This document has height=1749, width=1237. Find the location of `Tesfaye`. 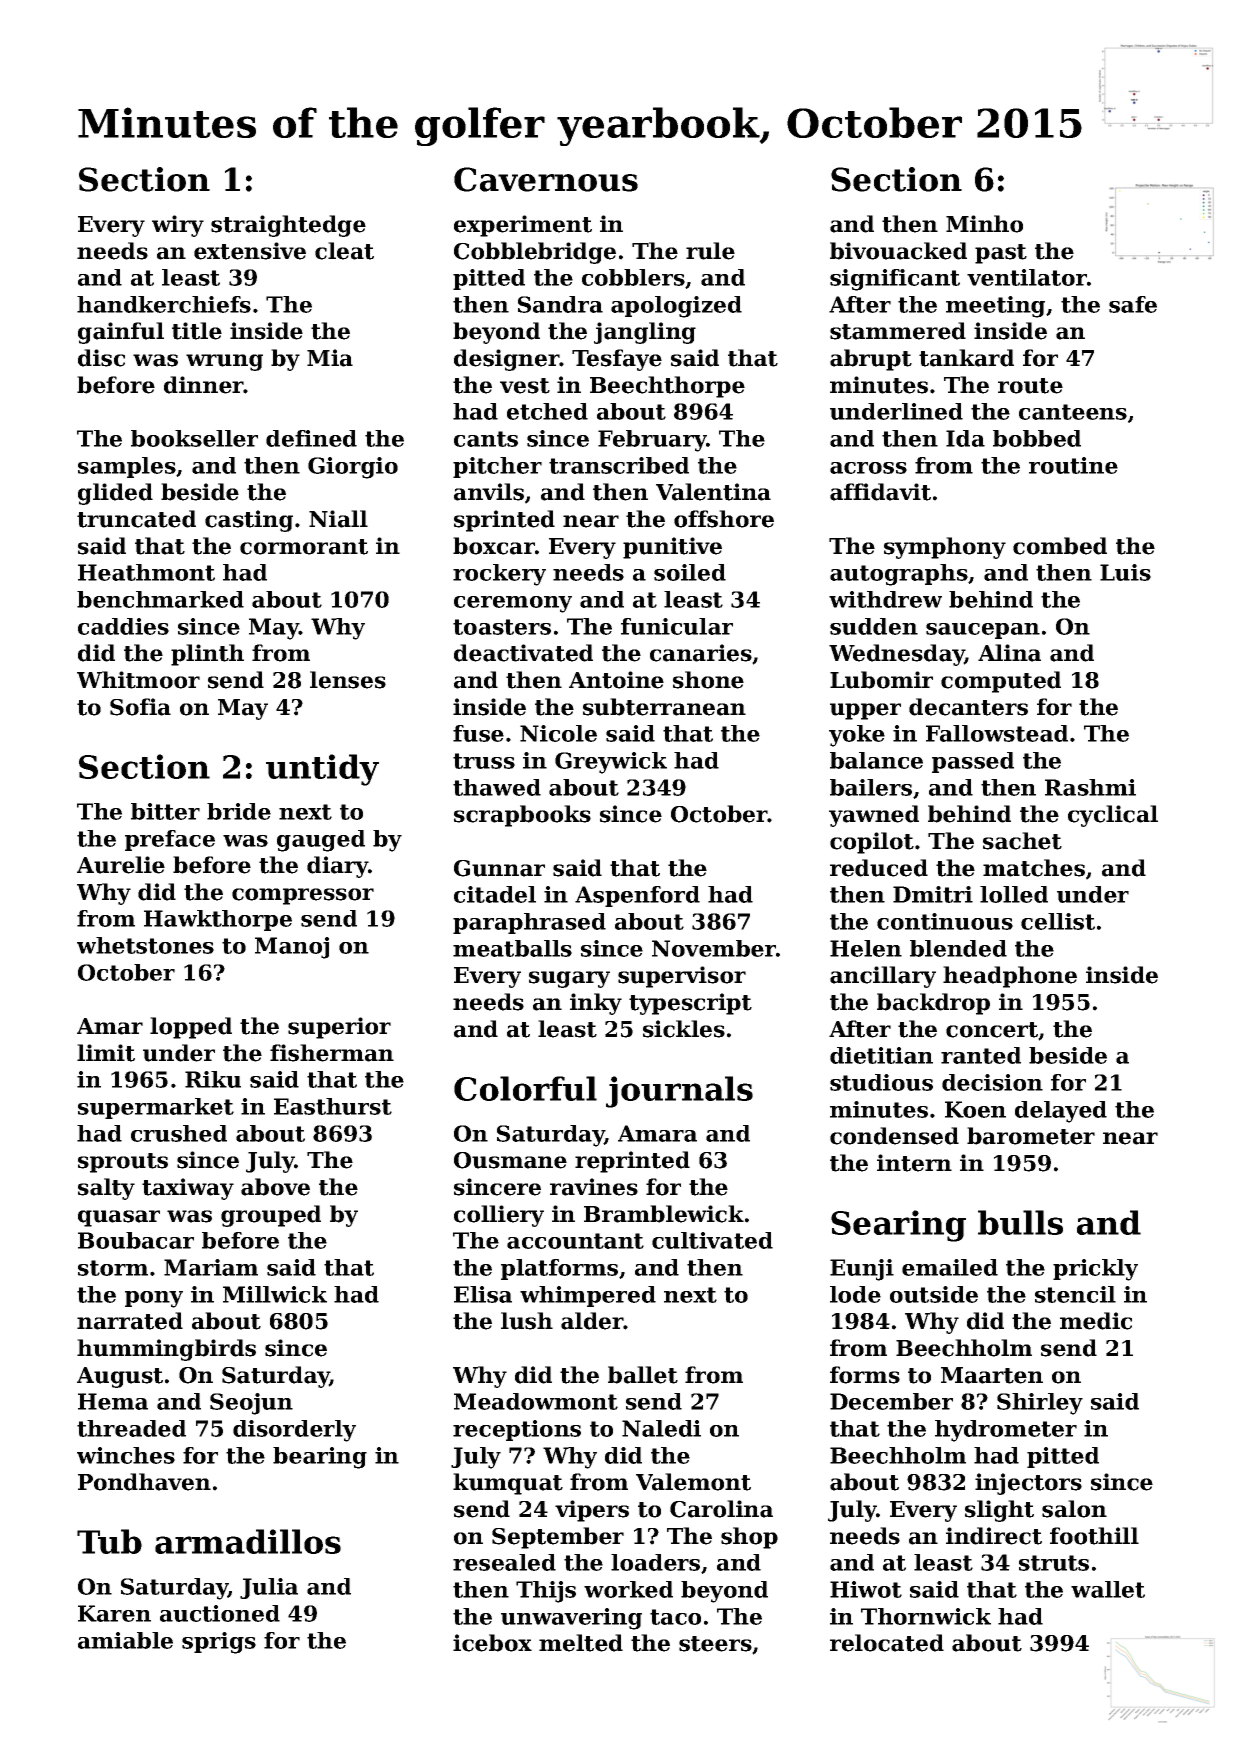

Tesfaye is located at coordinates (617, 360).
